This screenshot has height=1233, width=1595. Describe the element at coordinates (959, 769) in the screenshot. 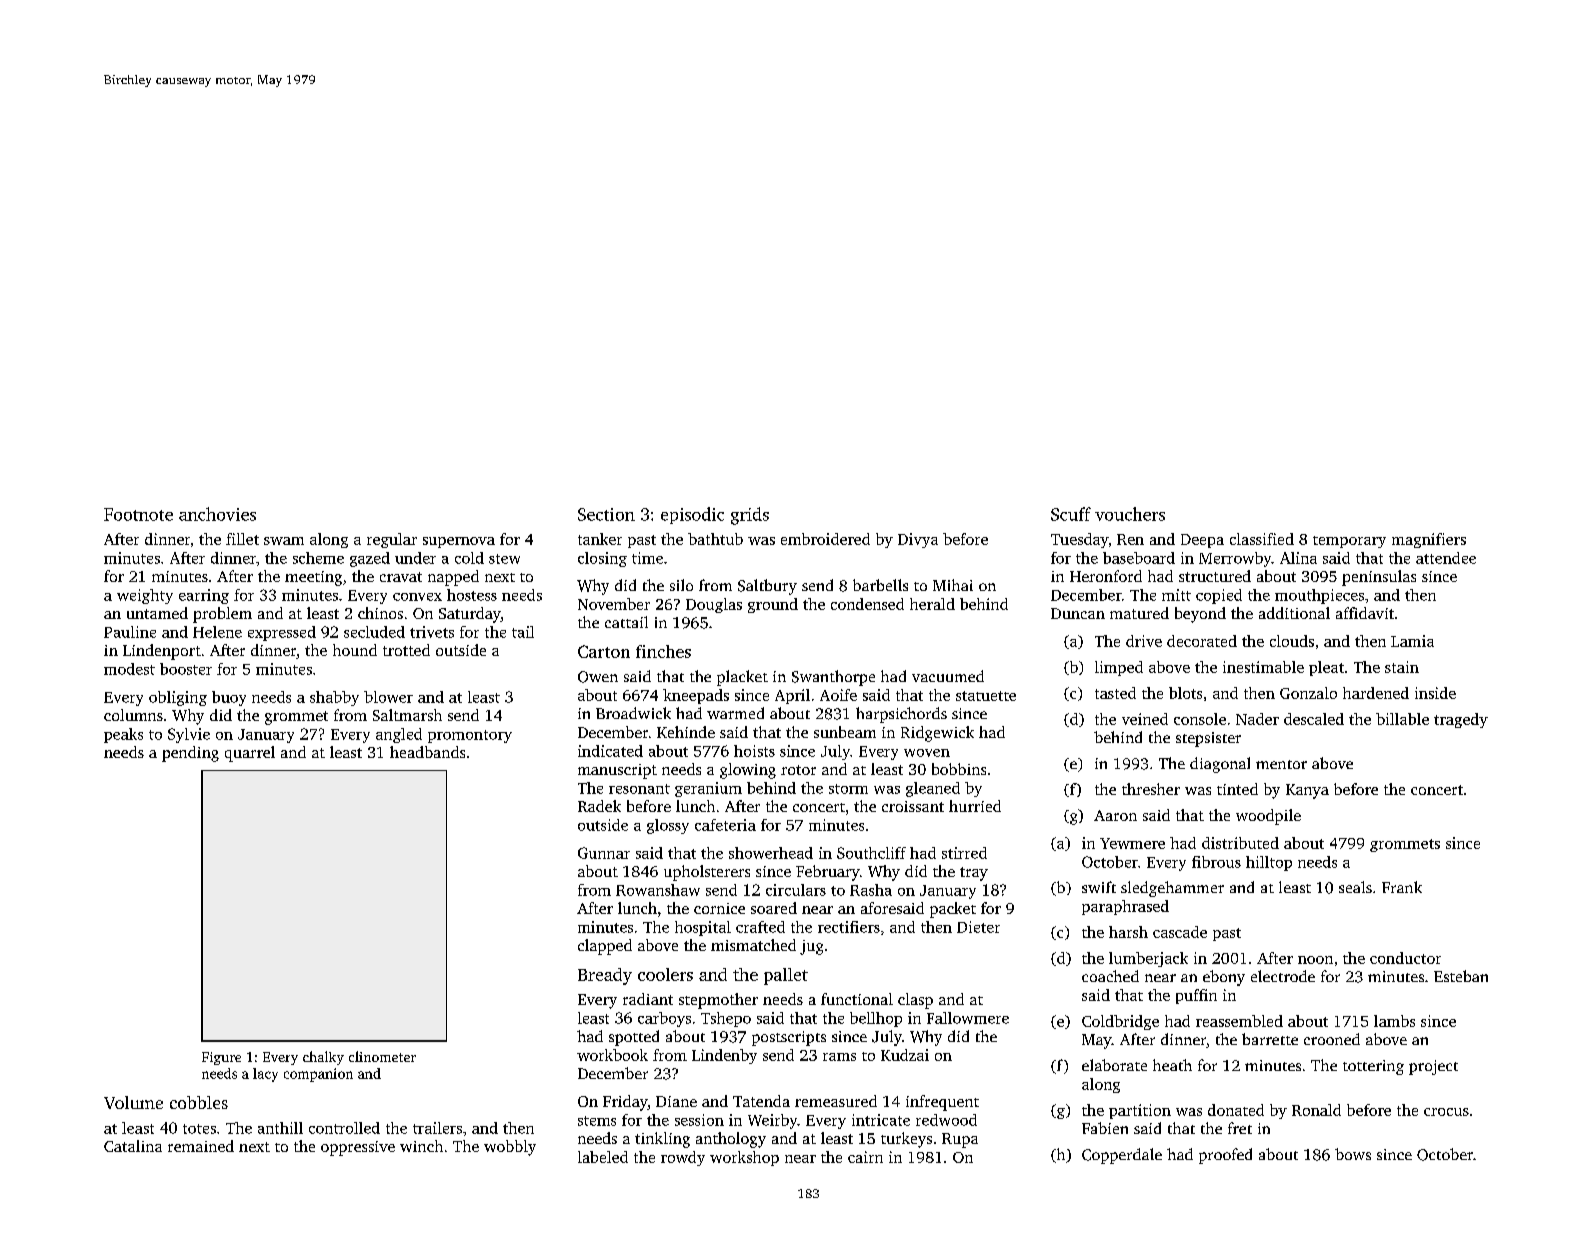

I see `bobbins` at that location.
